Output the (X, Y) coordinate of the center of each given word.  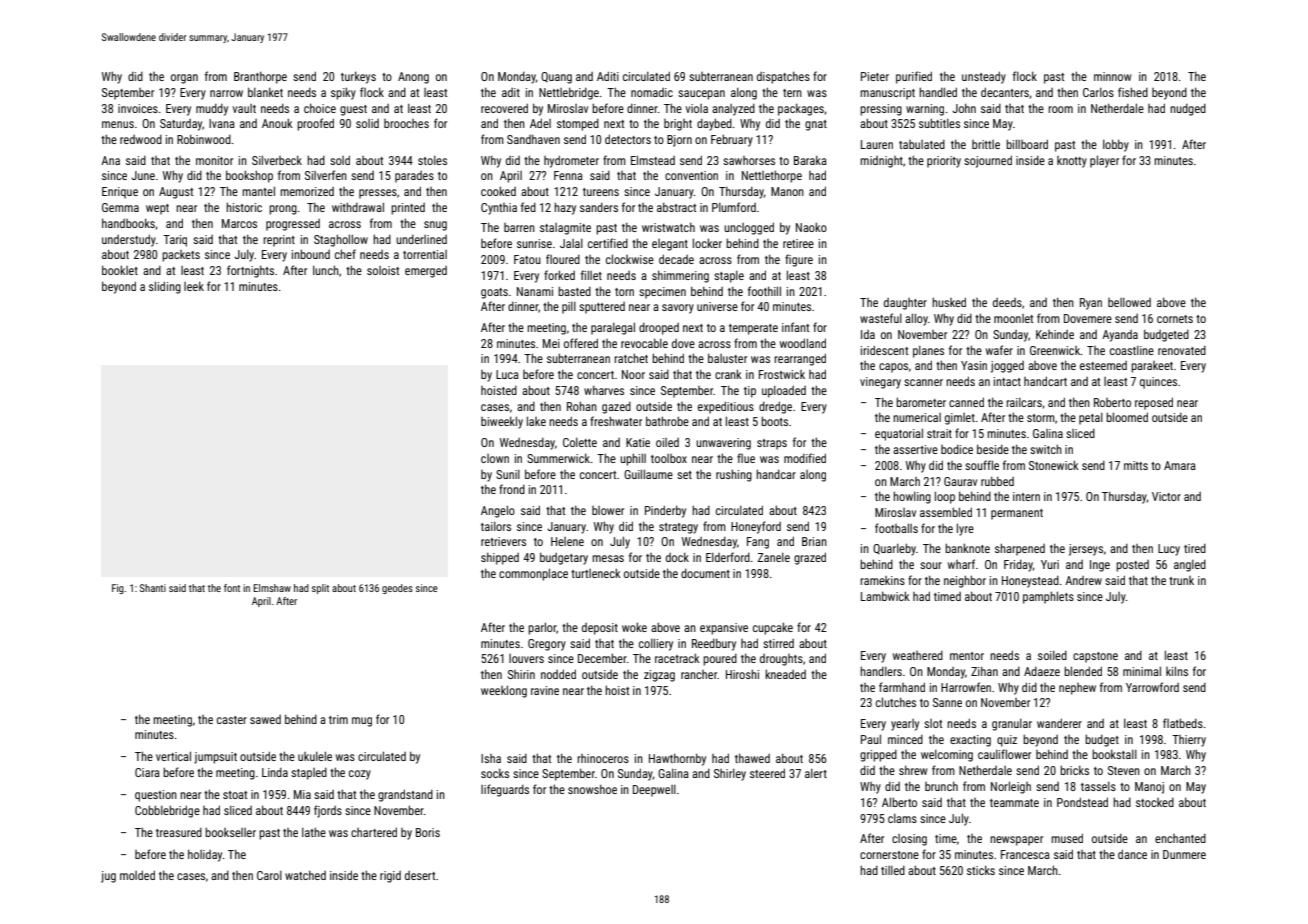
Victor (1166, 496)
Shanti (153, 588)
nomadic (652, 92)
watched (305, 875)
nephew (1077, 689)
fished (1133, 92)
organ (184, 79)
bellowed (1129, 302)
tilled (893, 870)
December (602, 658)
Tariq (175, 241)
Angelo (498, 511)
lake (536, 421)
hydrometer (571, 161)
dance (1132, 854)
